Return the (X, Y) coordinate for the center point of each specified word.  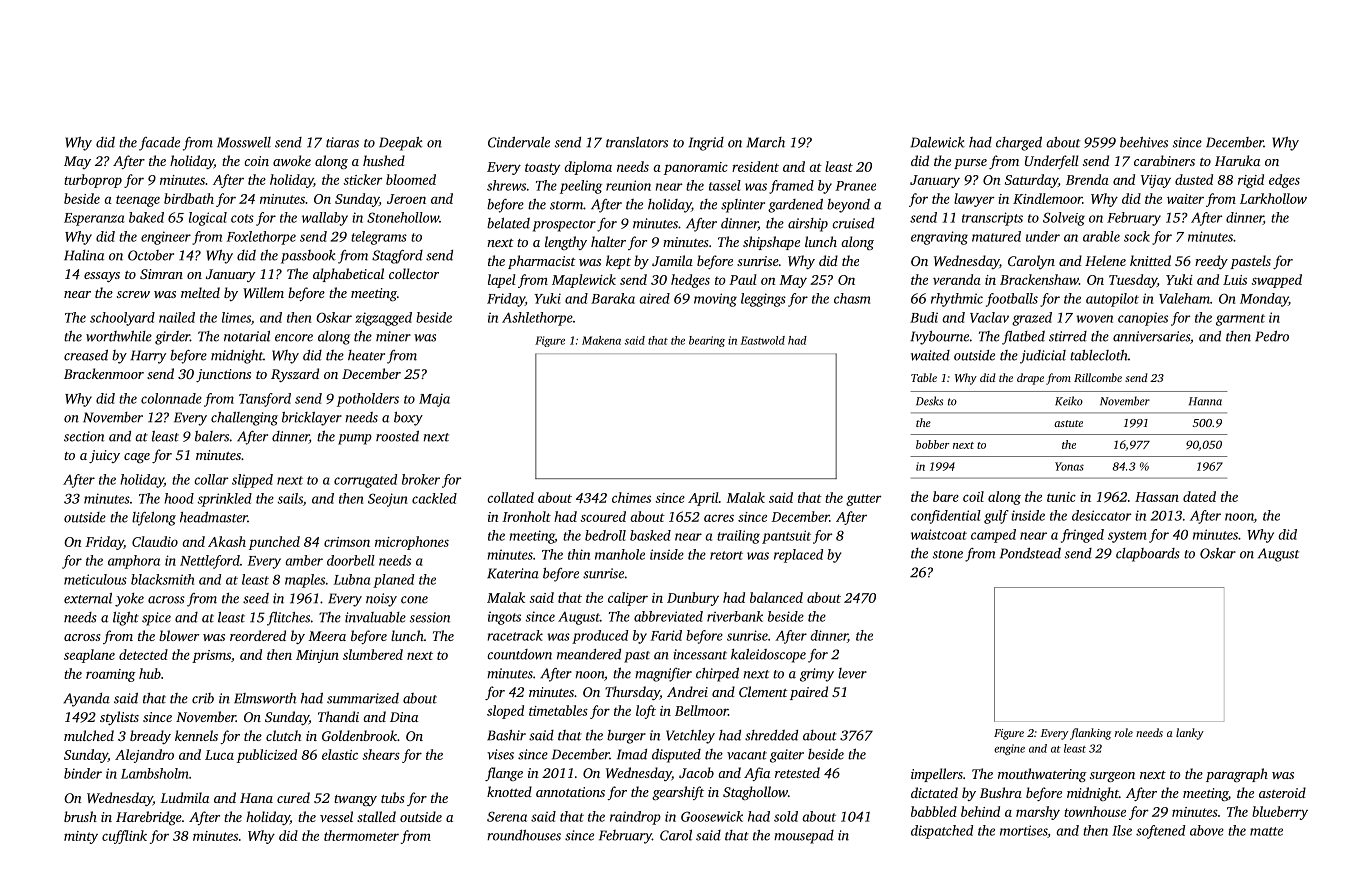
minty (81, 837)
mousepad (804, 837)
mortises (1024, 831)
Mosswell (244, 142)
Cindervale (519, 142)
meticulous (95, 579)
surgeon (1112, 777)
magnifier (663, 675)
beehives (1144, 142)
